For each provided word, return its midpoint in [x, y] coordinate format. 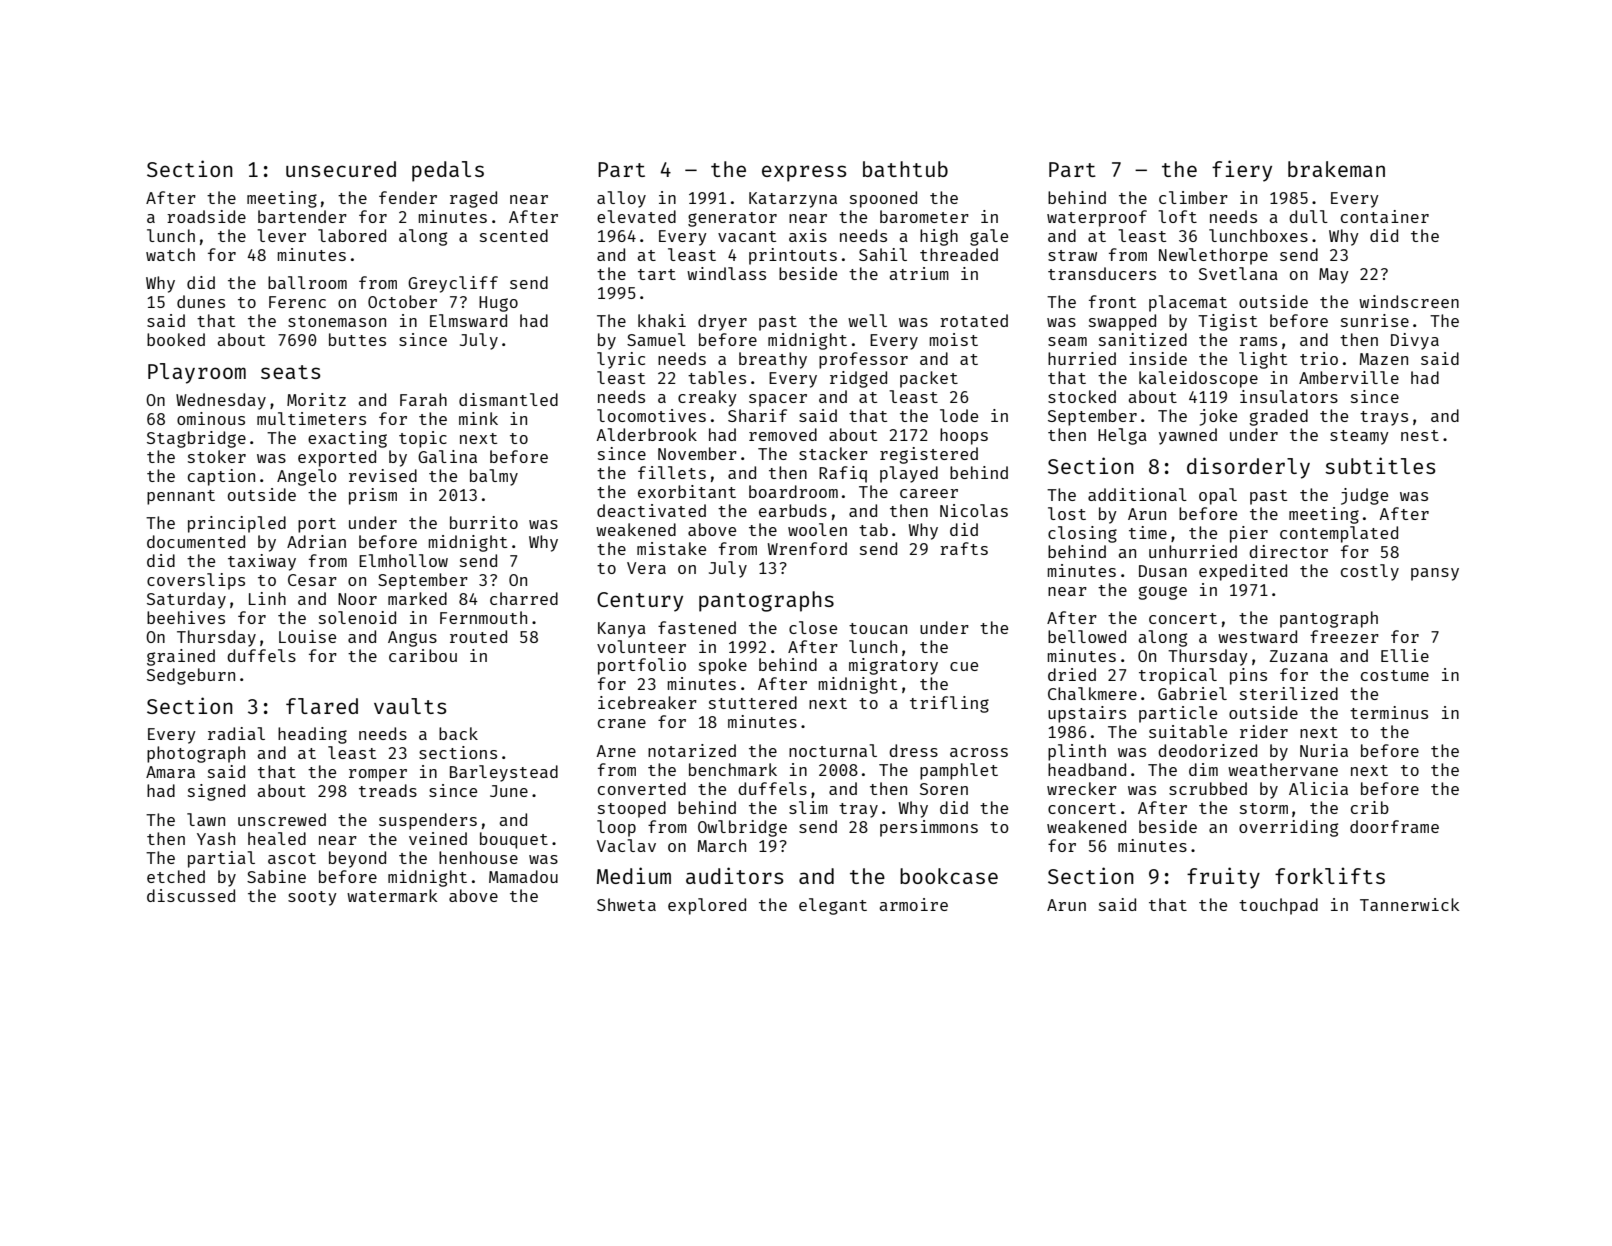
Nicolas [974, 510]
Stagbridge [196, 439]
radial [236, 733]
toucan [878, 628]
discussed [191, 895]
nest [1420, 435]
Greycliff [453, 284]
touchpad [1278, 906]
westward [1257, 636]
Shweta [626, 904]
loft [1177, 216]
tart [657, 274]
